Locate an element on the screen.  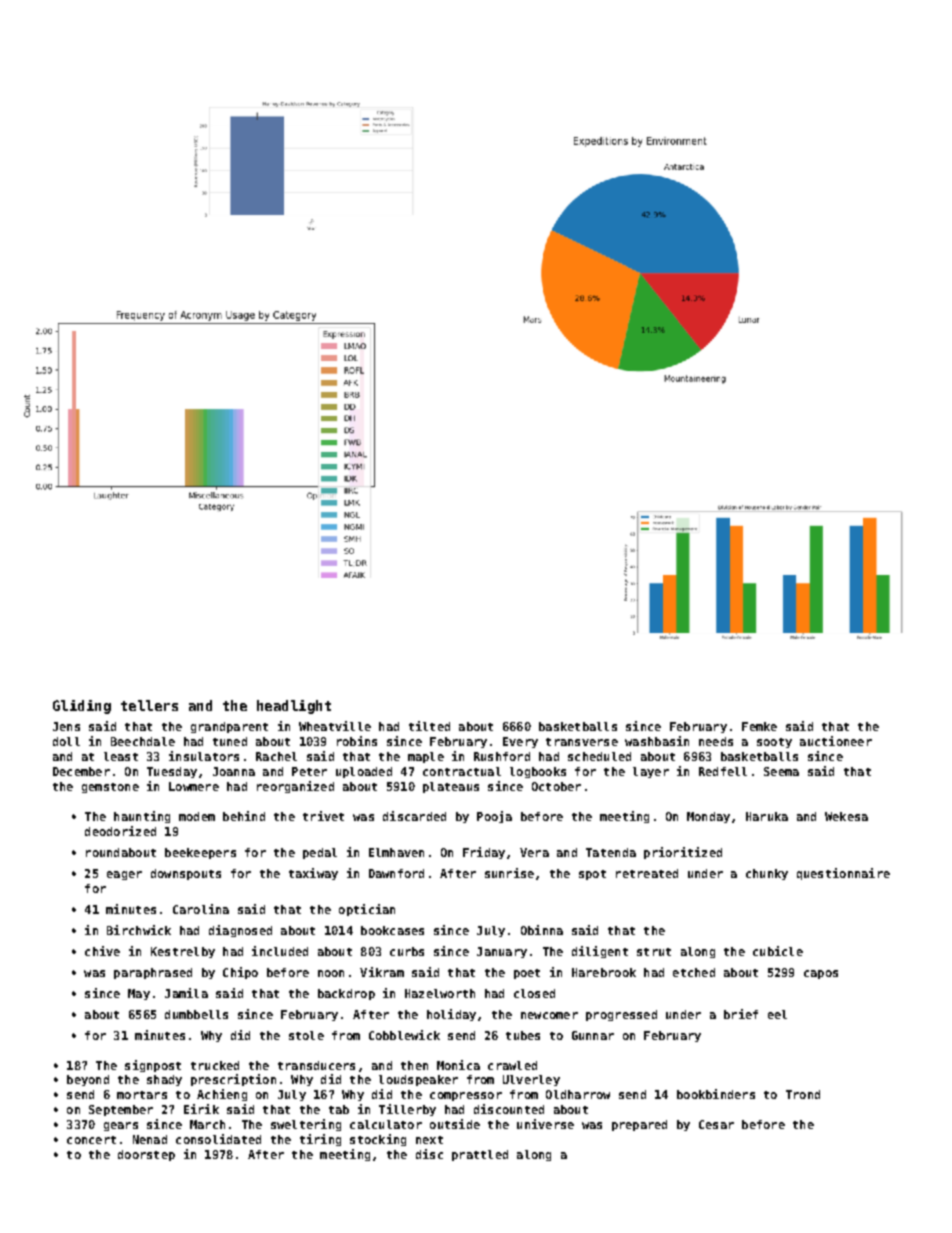
doorstep is located at coordinates (146, 1155).
